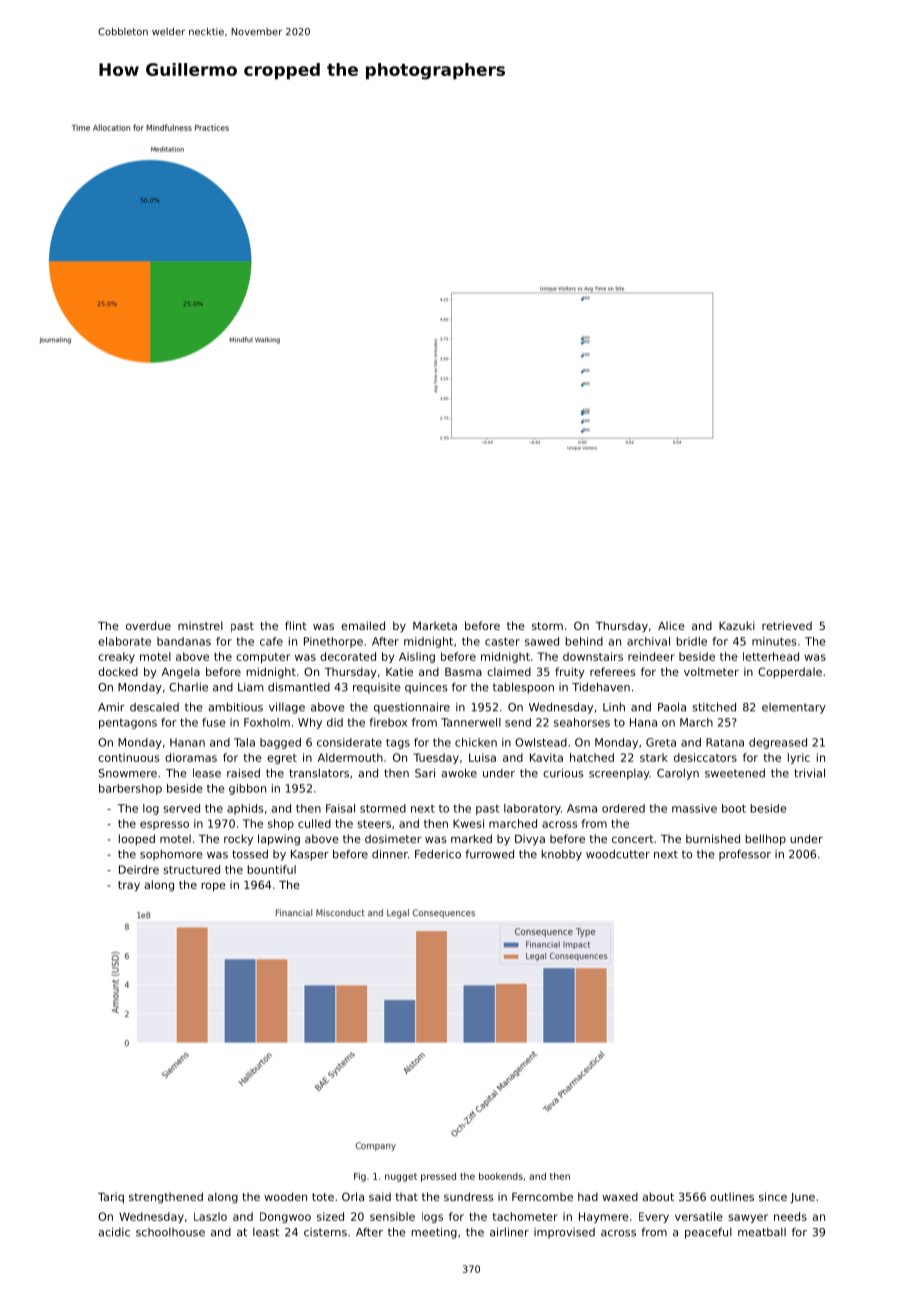 The height and width of the screenshot is (1308, 924). I want to click on overdue, so click(148, 625).
